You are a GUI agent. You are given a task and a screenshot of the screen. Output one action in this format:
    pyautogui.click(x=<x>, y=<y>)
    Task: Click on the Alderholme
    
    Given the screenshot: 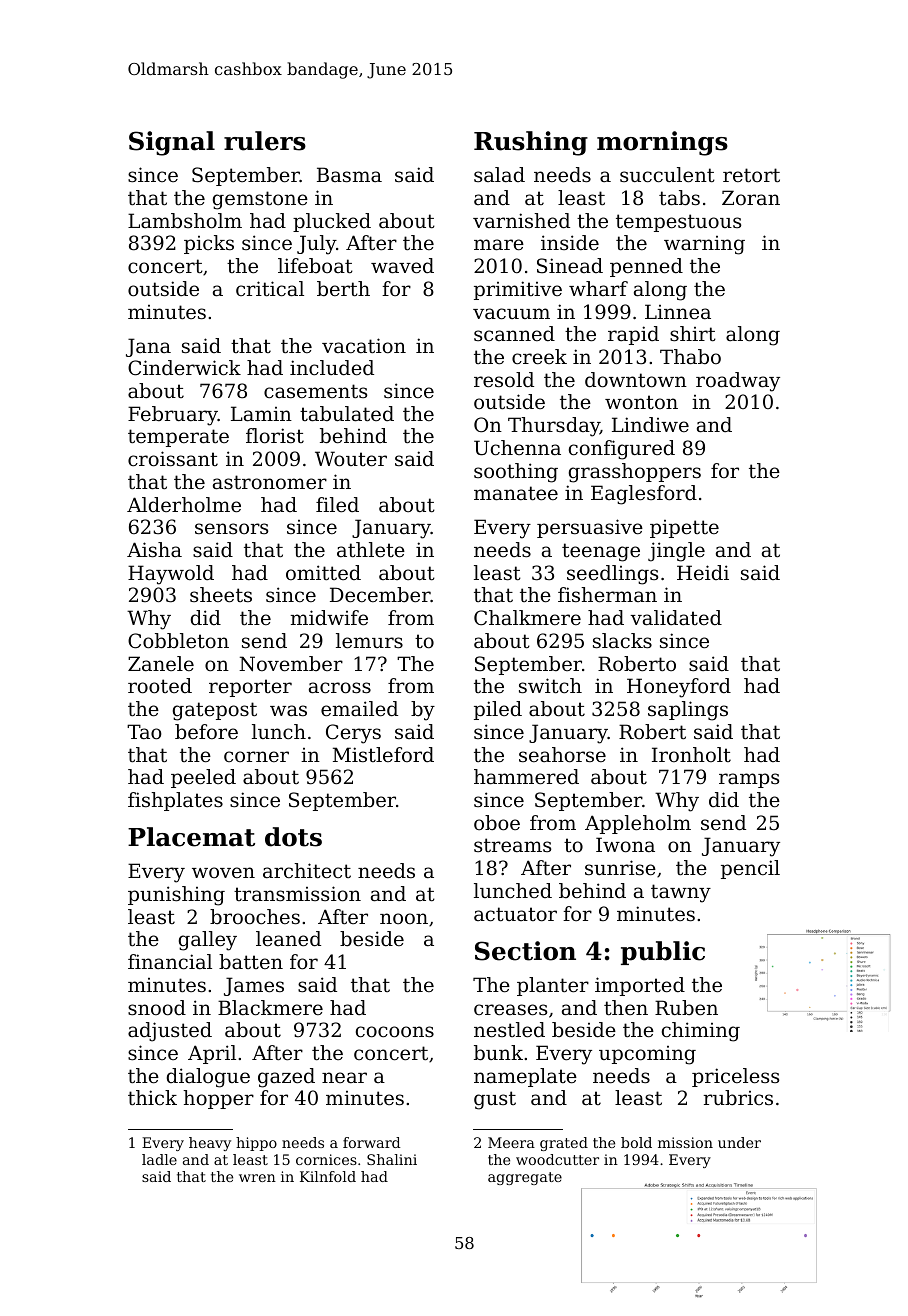 What is the action you would take?
    pyautogui.click(x=184, y=505)
